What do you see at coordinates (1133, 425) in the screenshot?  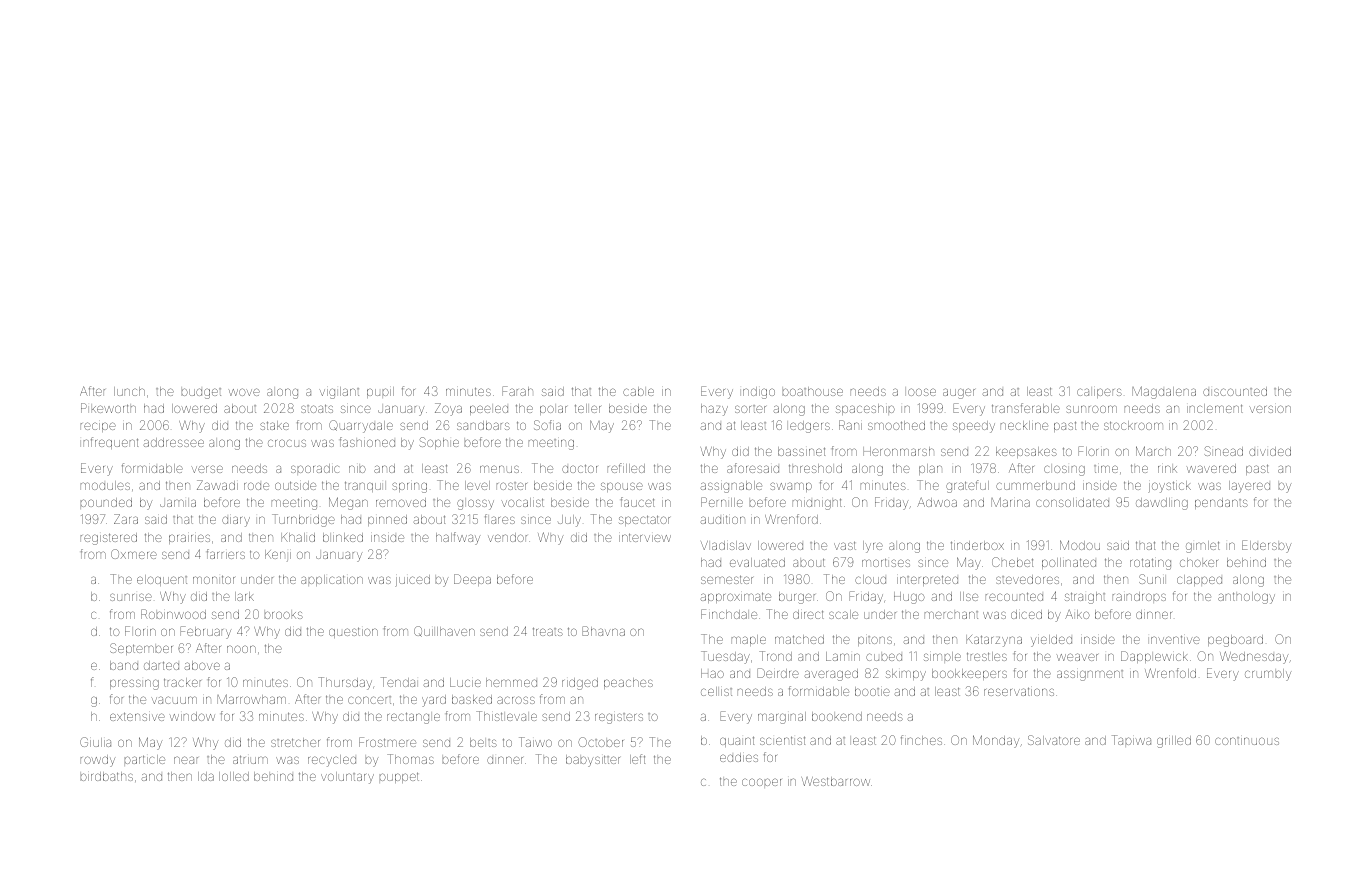 I see `stockroom` at bounding box center [1133, 425].
